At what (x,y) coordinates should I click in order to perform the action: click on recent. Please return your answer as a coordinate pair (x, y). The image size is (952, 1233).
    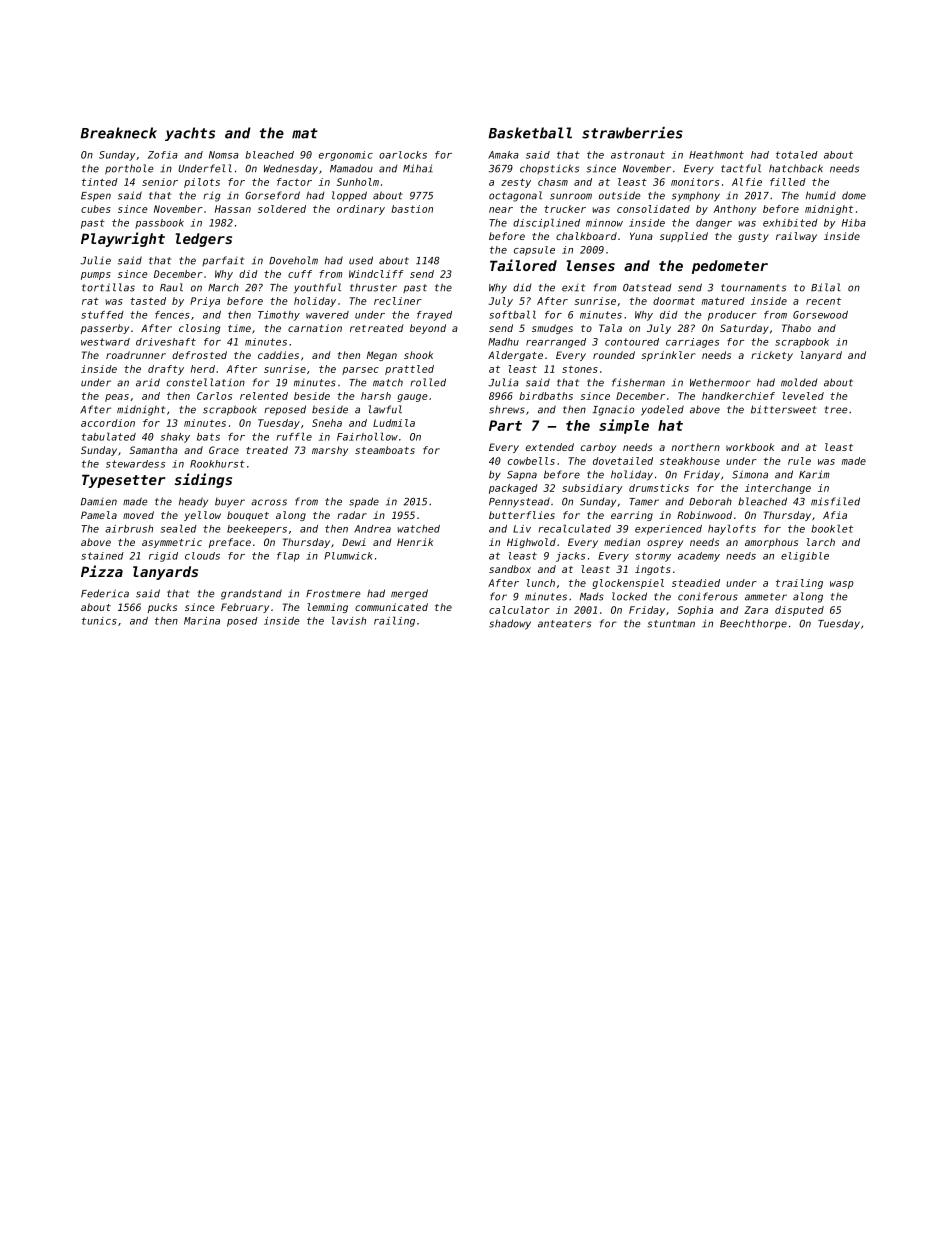
    Looking at the image, I should click on (823, 301).
